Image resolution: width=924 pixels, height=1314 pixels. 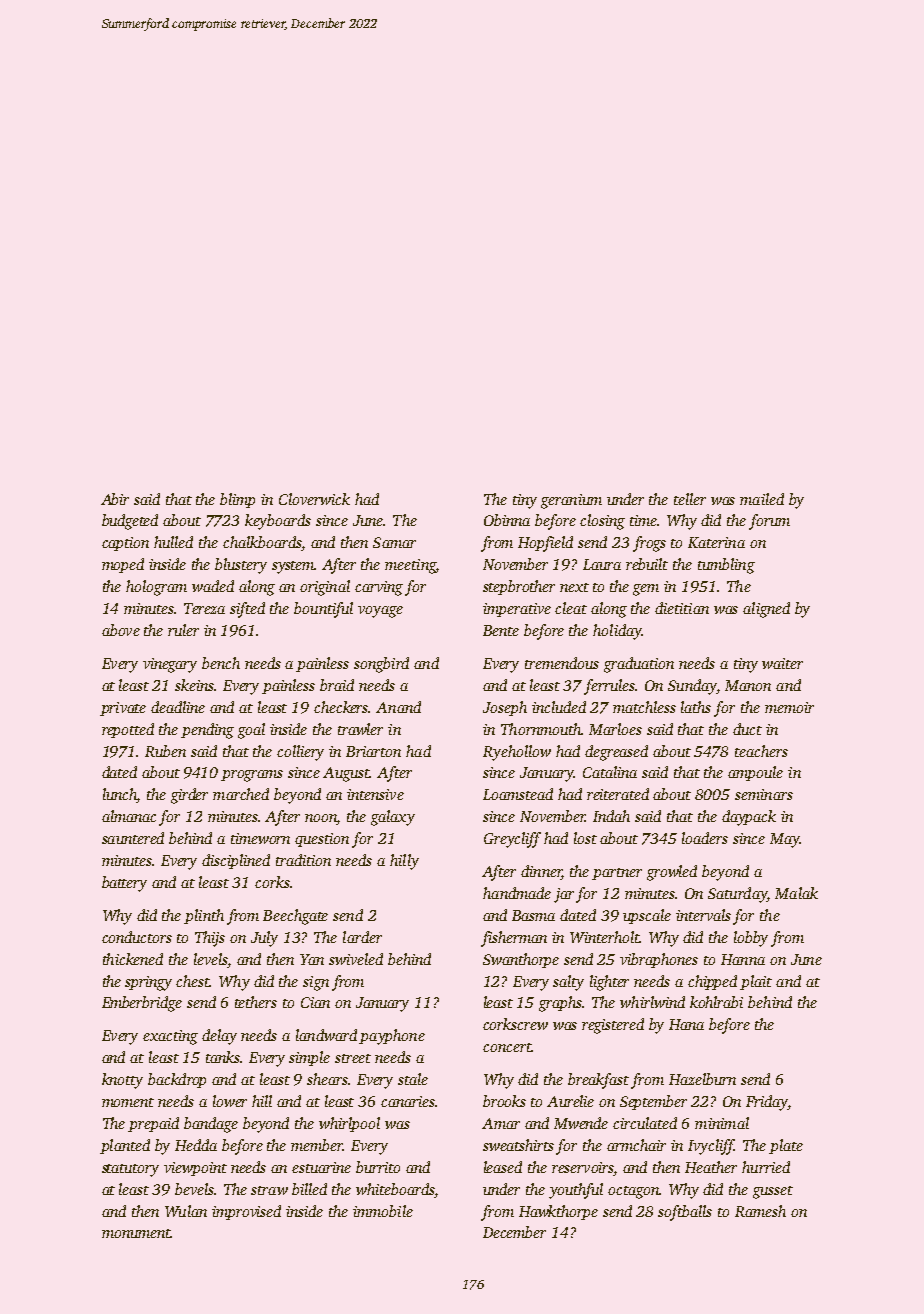 What do you see at coordinates (269, 1190) in the screenshot?
I see `straw` at bounding box center [269, 1190].
